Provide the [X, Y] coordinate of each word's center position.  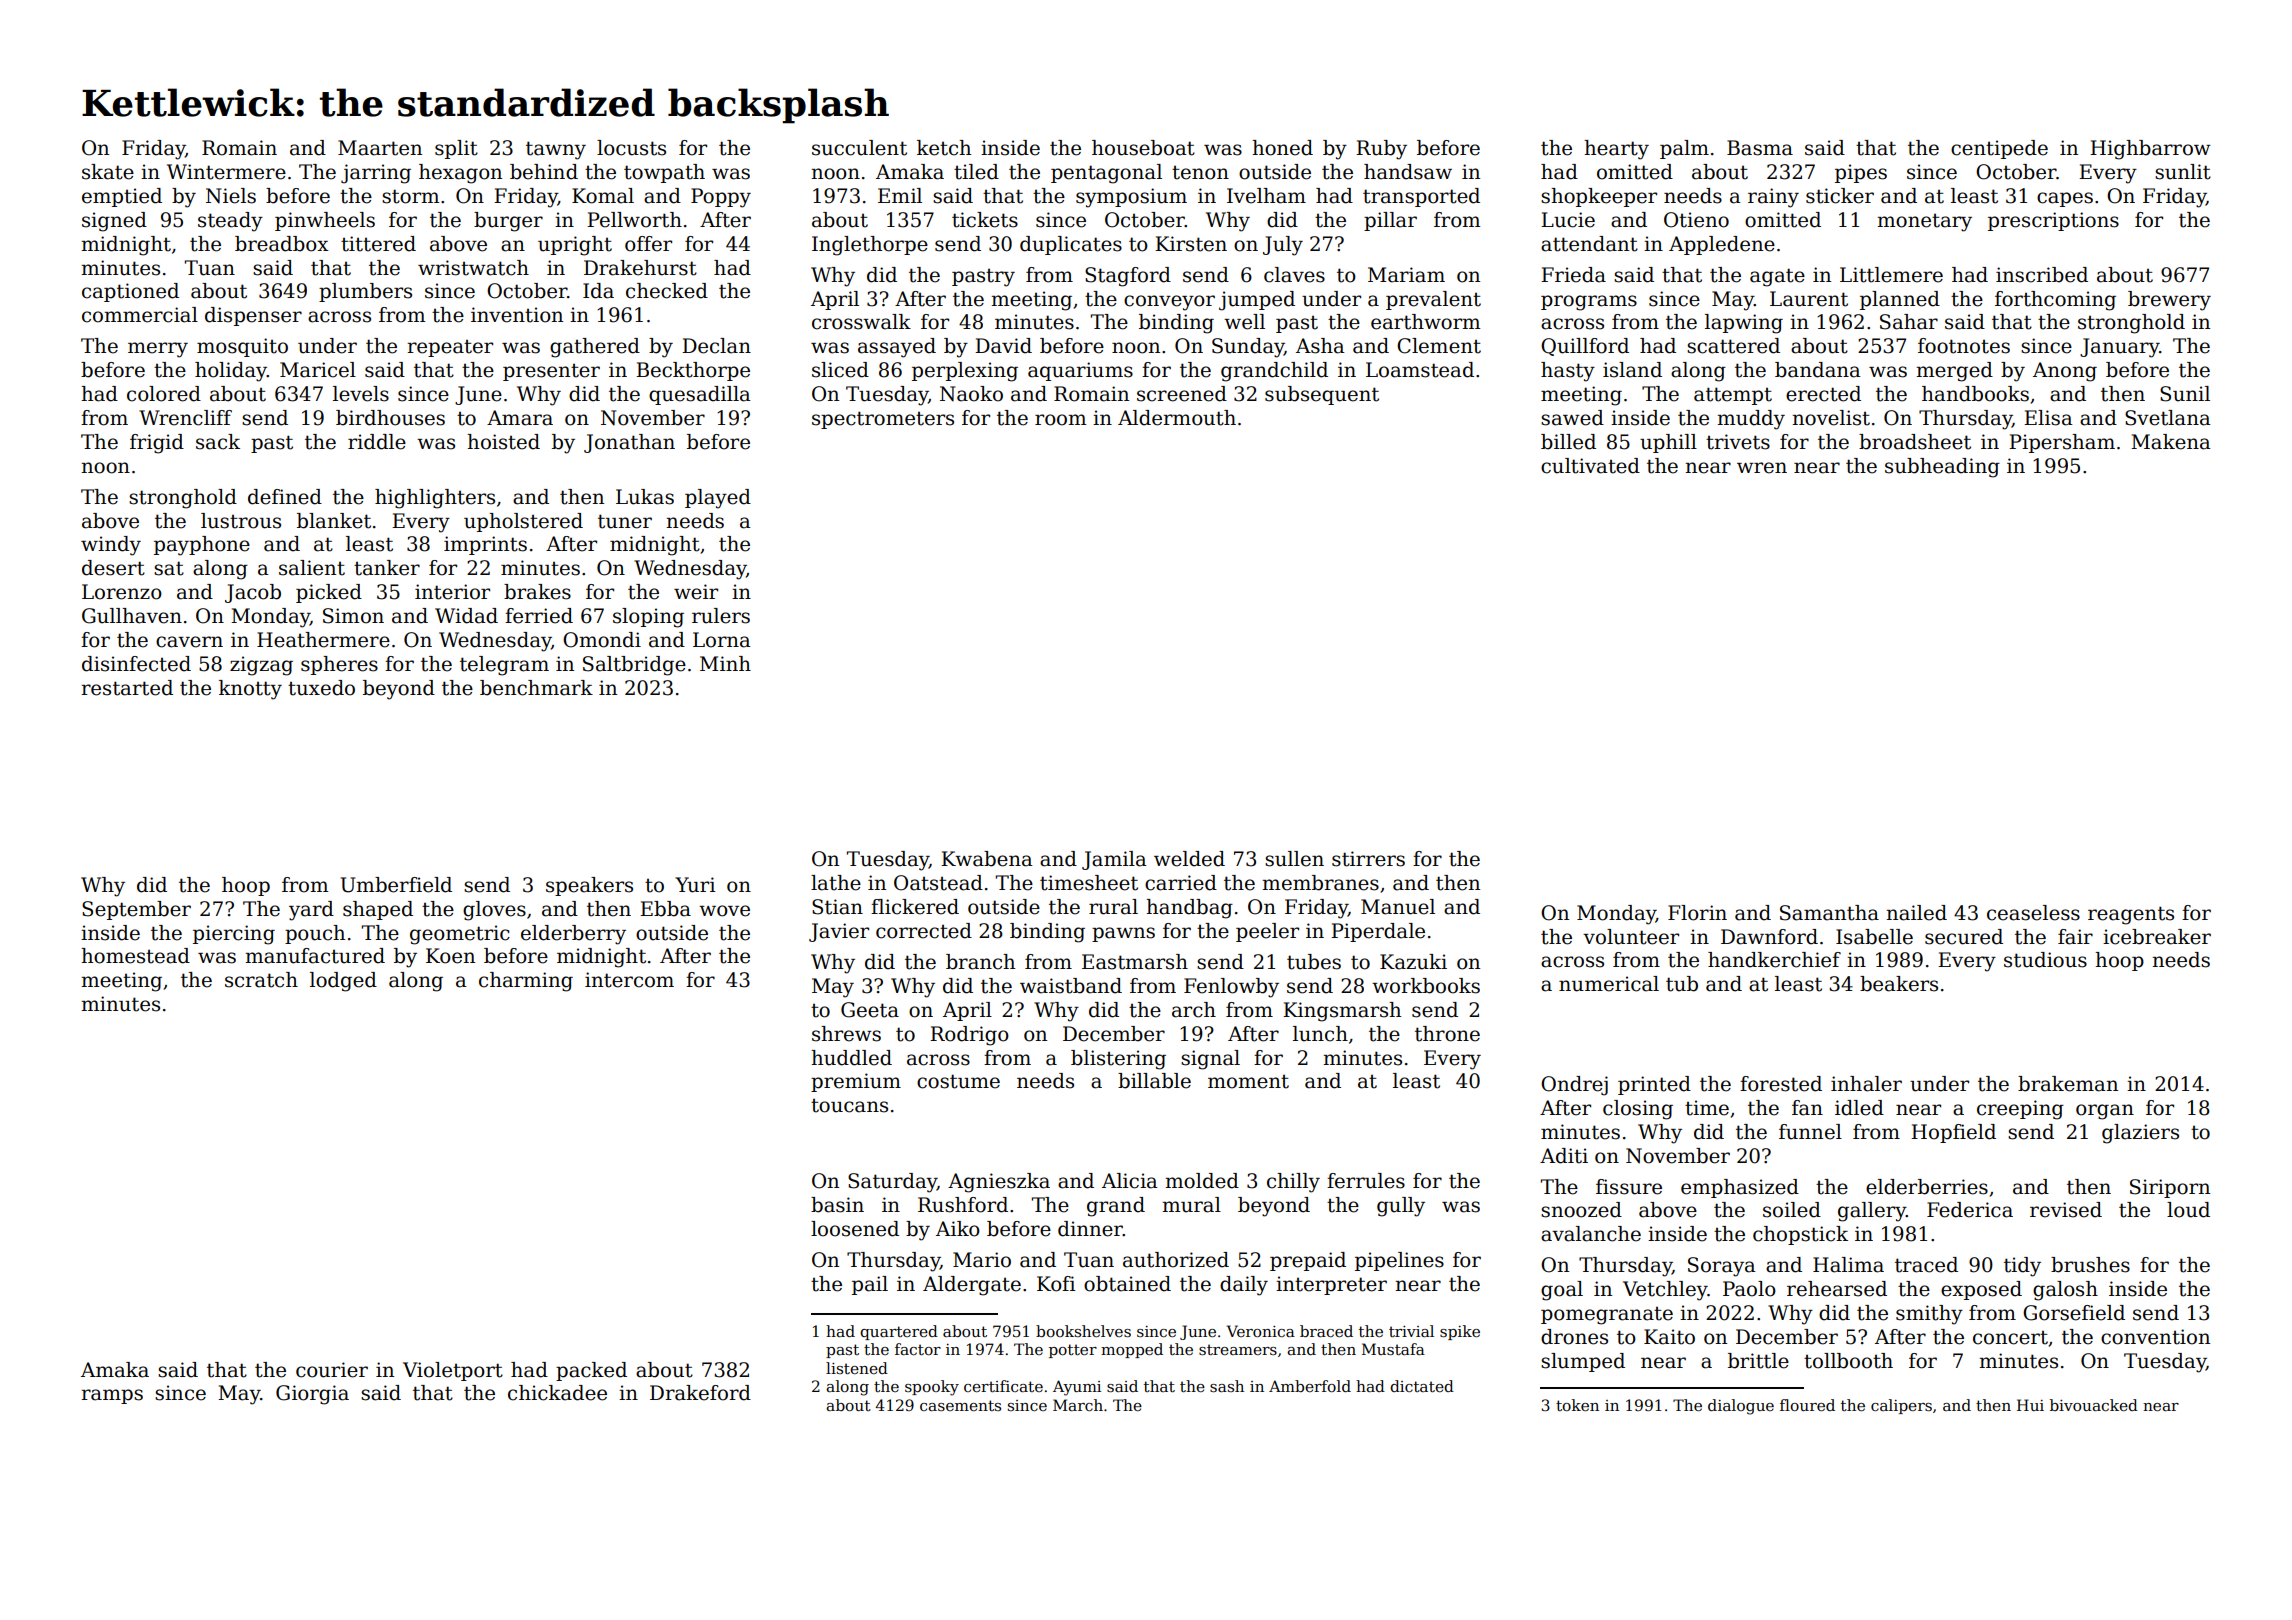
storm [410, 196]
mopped [1132, 1350]
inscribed [2042, 275]
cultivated [1590, 466]
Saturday [892, 1183]
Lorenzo [122, 592]
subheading [1942, 468]
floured [1807, 1405]
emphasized [1740, 1188]
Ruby [1381, 150]
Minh [725, 663]
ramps [112, 1396]
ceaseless [2033, 913]
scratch [261, 980]
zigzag [261, 666]
